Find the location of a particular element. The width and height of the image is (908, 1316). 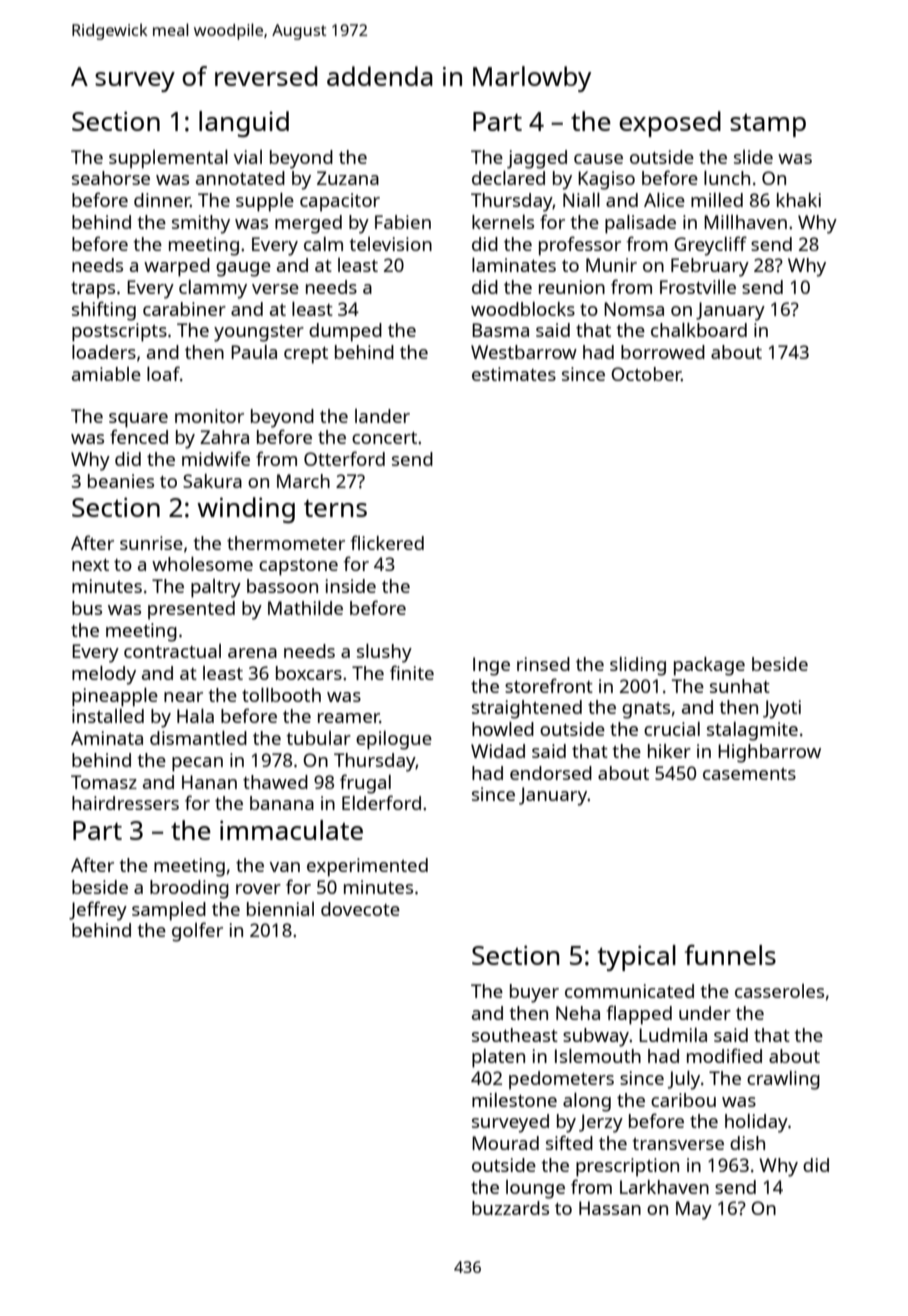

smithy is located at coordinates (201, 224).
